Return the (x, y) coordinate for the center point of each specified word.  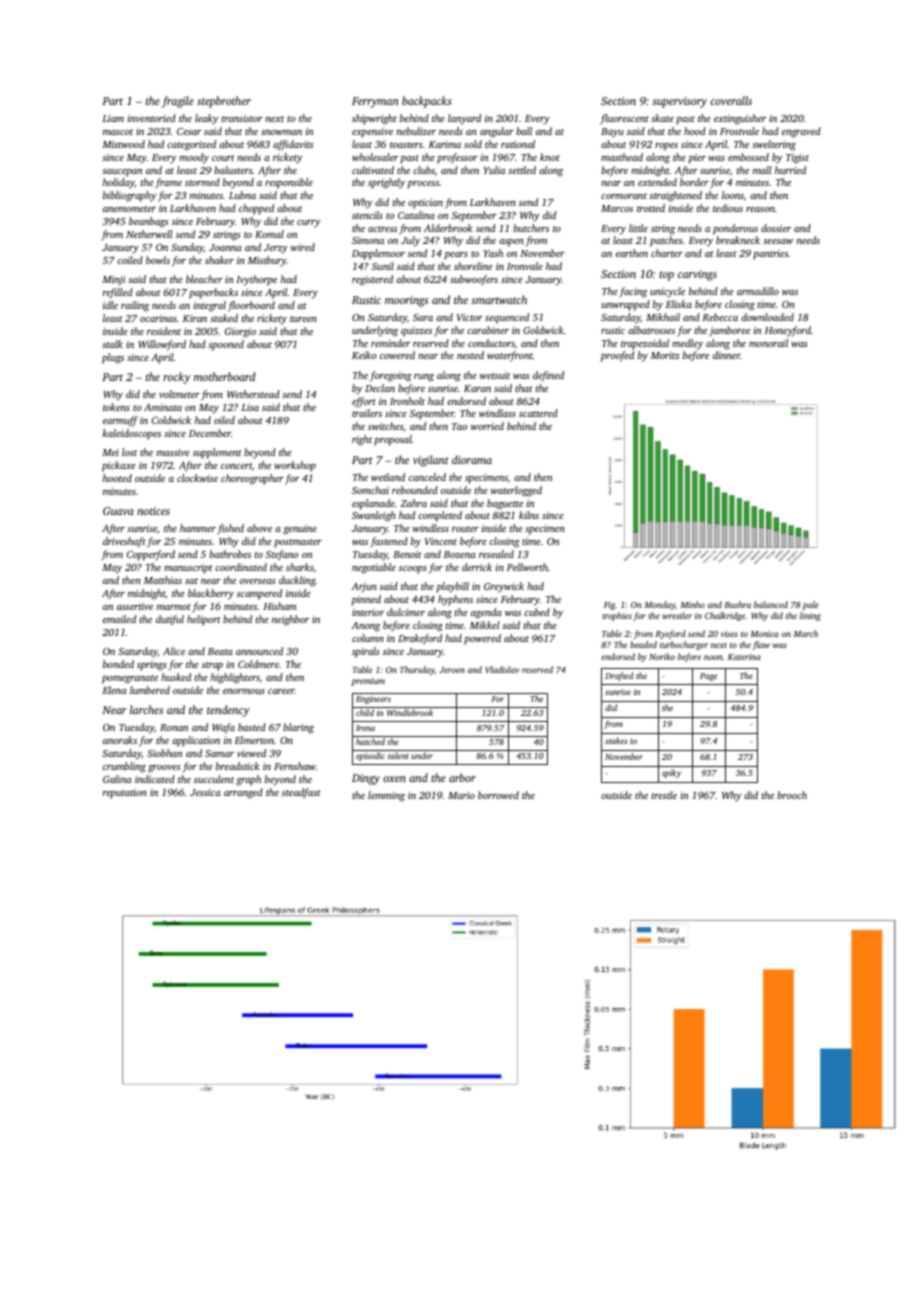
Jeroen (452, 670)
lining (810, 616)
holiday (119, 183)
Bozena (460, 554)
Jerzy (276, 249)
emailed (119, 619)
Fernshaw (295, 766)
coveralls (731, 100)
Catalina (416, 215)
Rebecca (720, 317)
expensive (372, 133)
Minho (692, 604)
